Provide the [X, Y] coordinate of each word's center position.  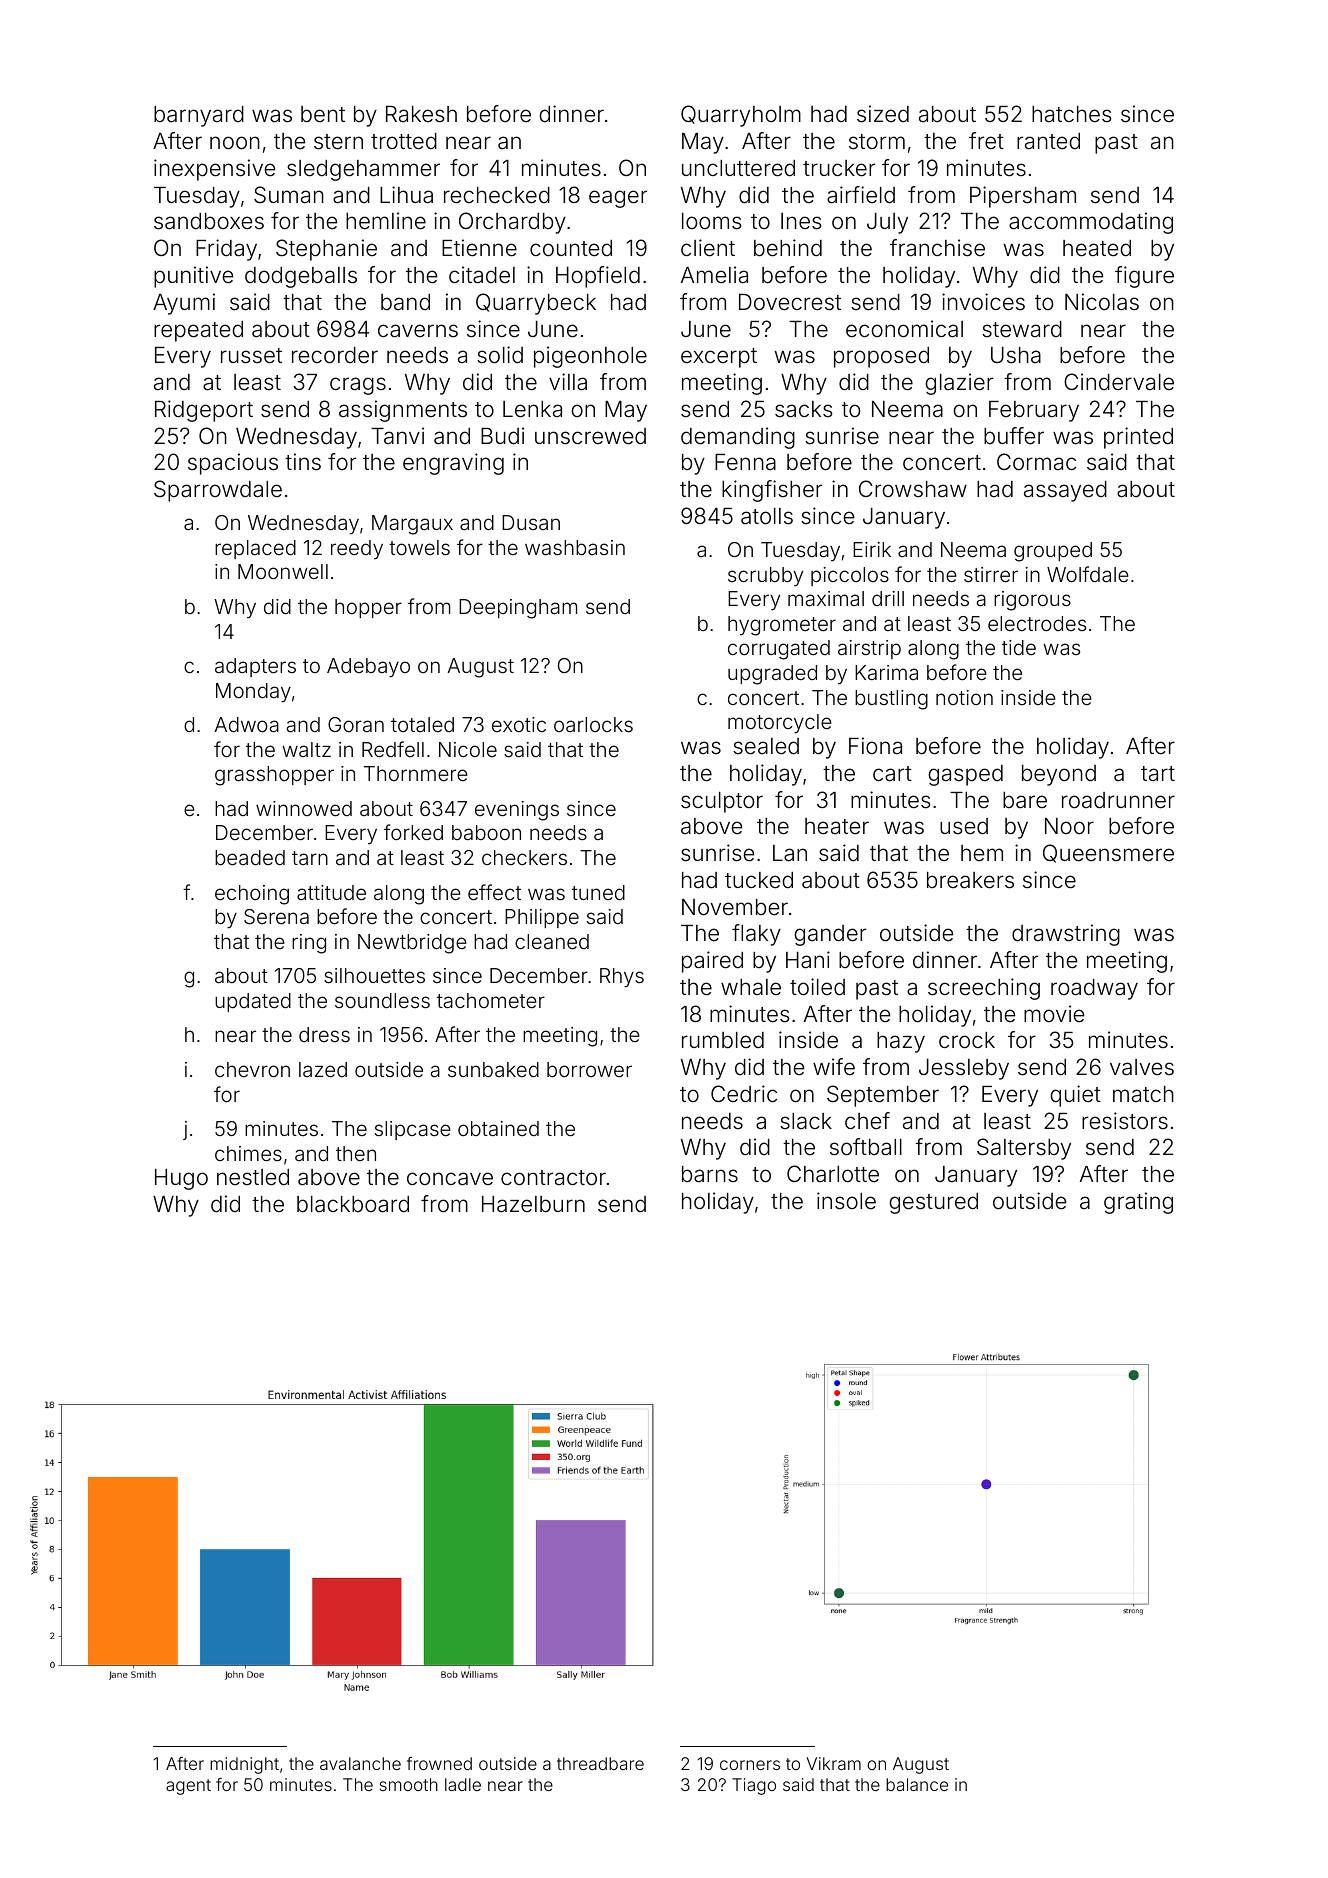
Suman [289, 194]
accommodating [1091, 223]
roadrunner [1118, 800]
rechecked [497, 195]
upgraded [772, 675]
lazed [323, 1069]
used [964, 826]
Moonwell [283, 571]
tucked [759, 880]
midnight [244, 1765]
